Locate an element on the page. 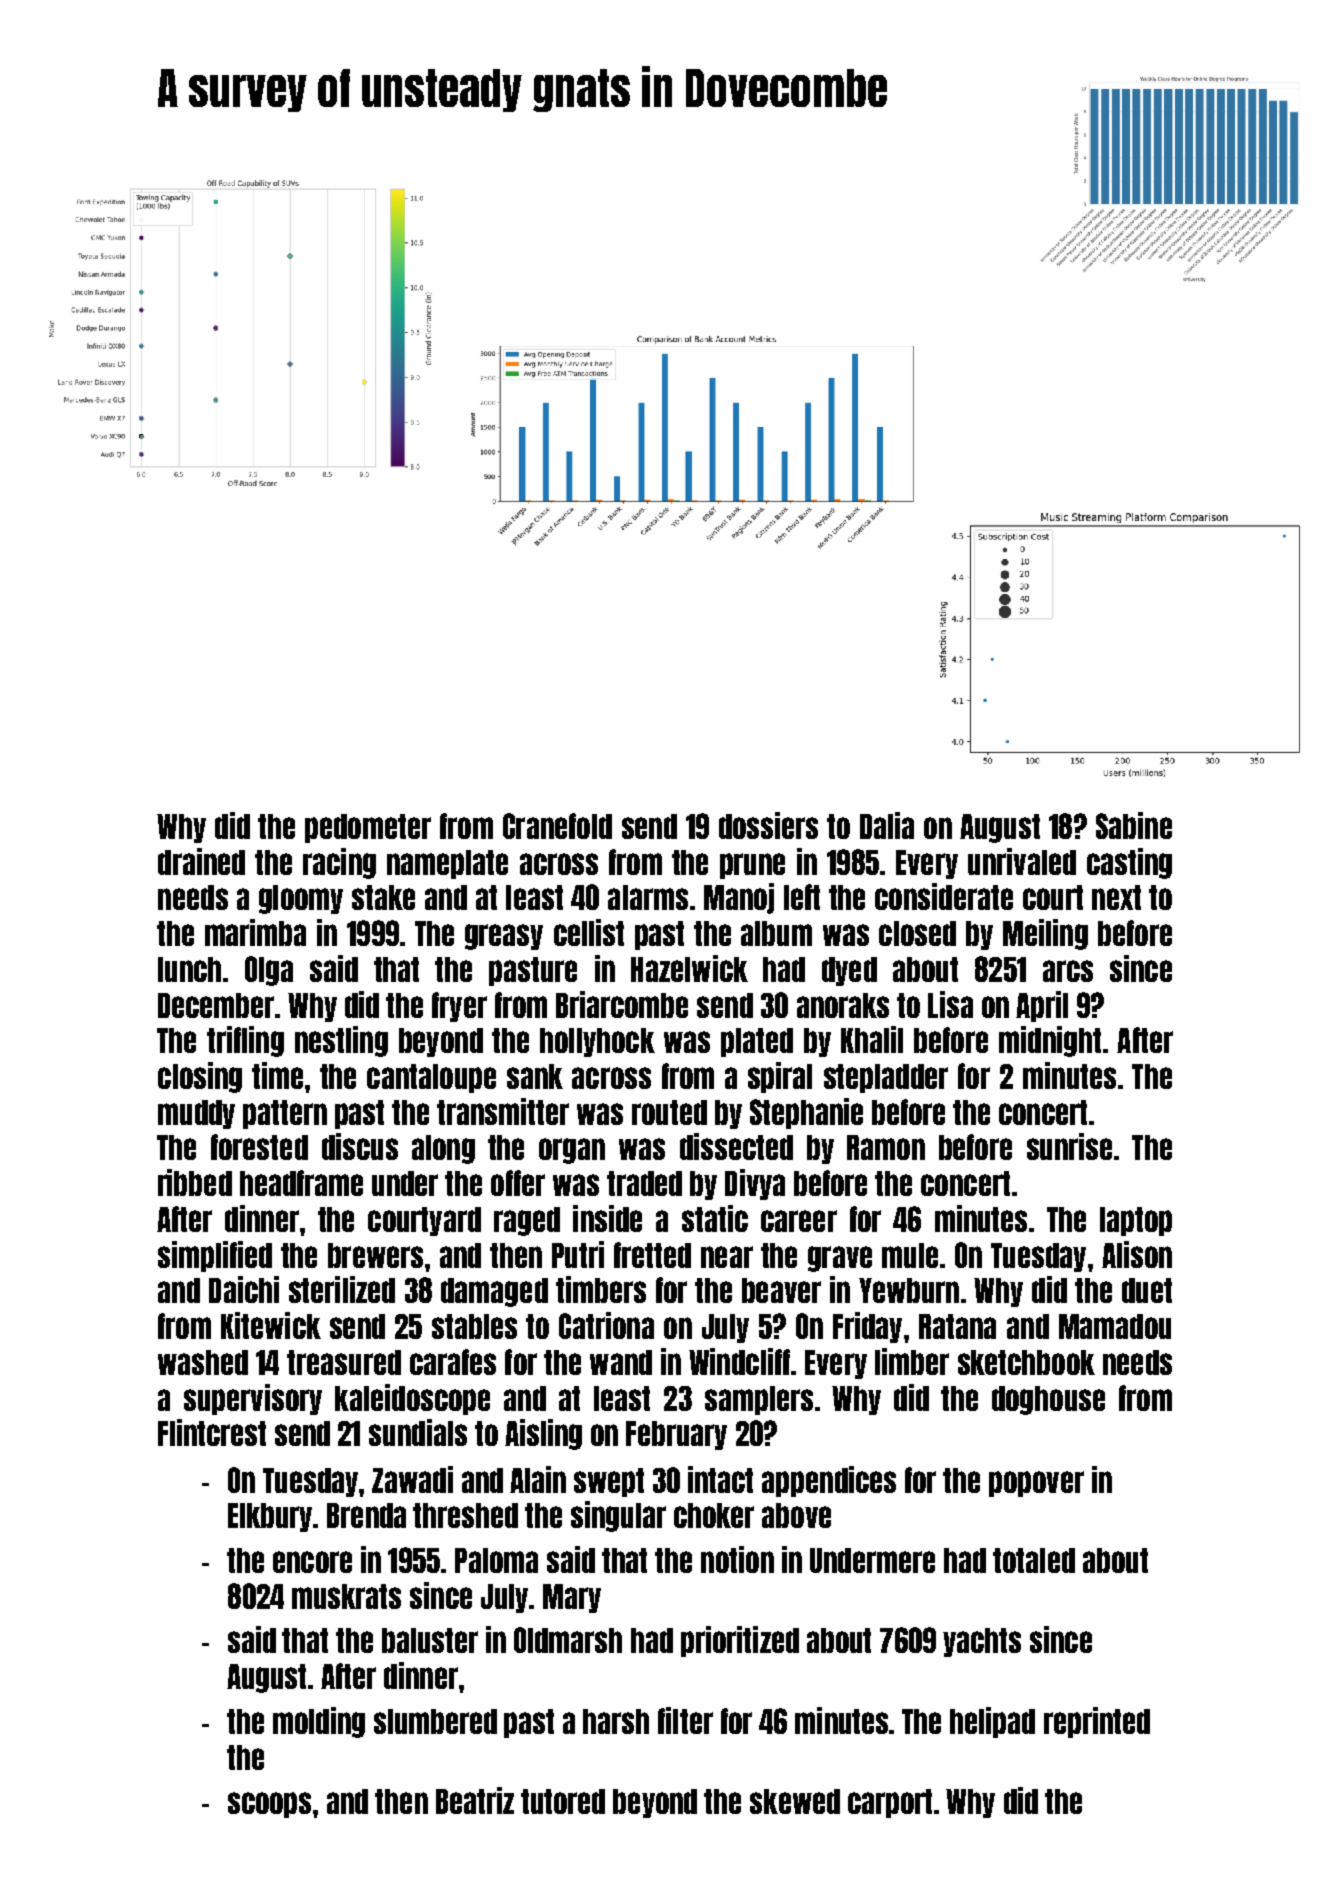  Elkbury is located at coordinates (270, 1517).
